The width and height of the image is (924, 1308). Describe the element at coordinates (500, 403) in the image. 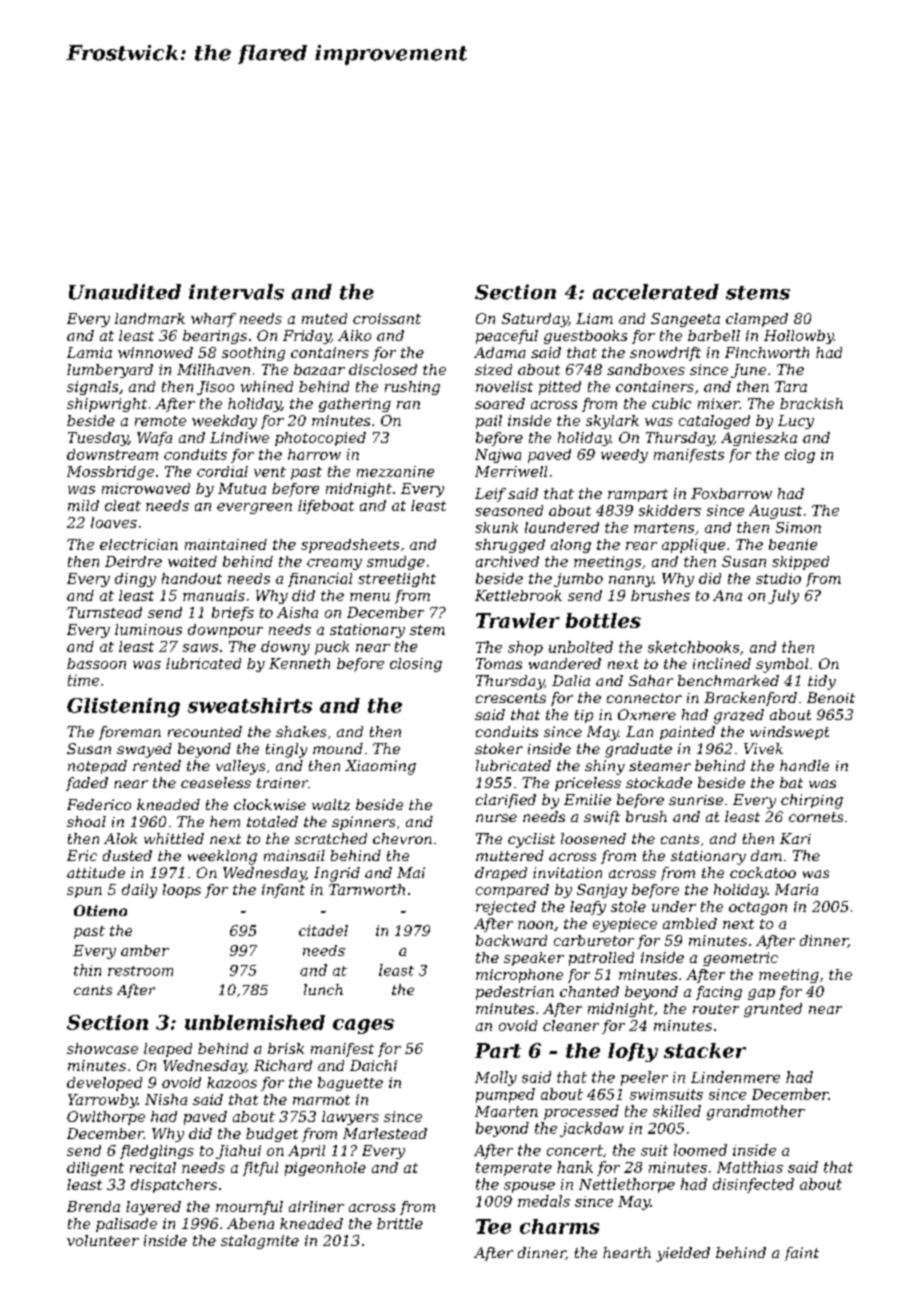

I see `soared` at that location.
